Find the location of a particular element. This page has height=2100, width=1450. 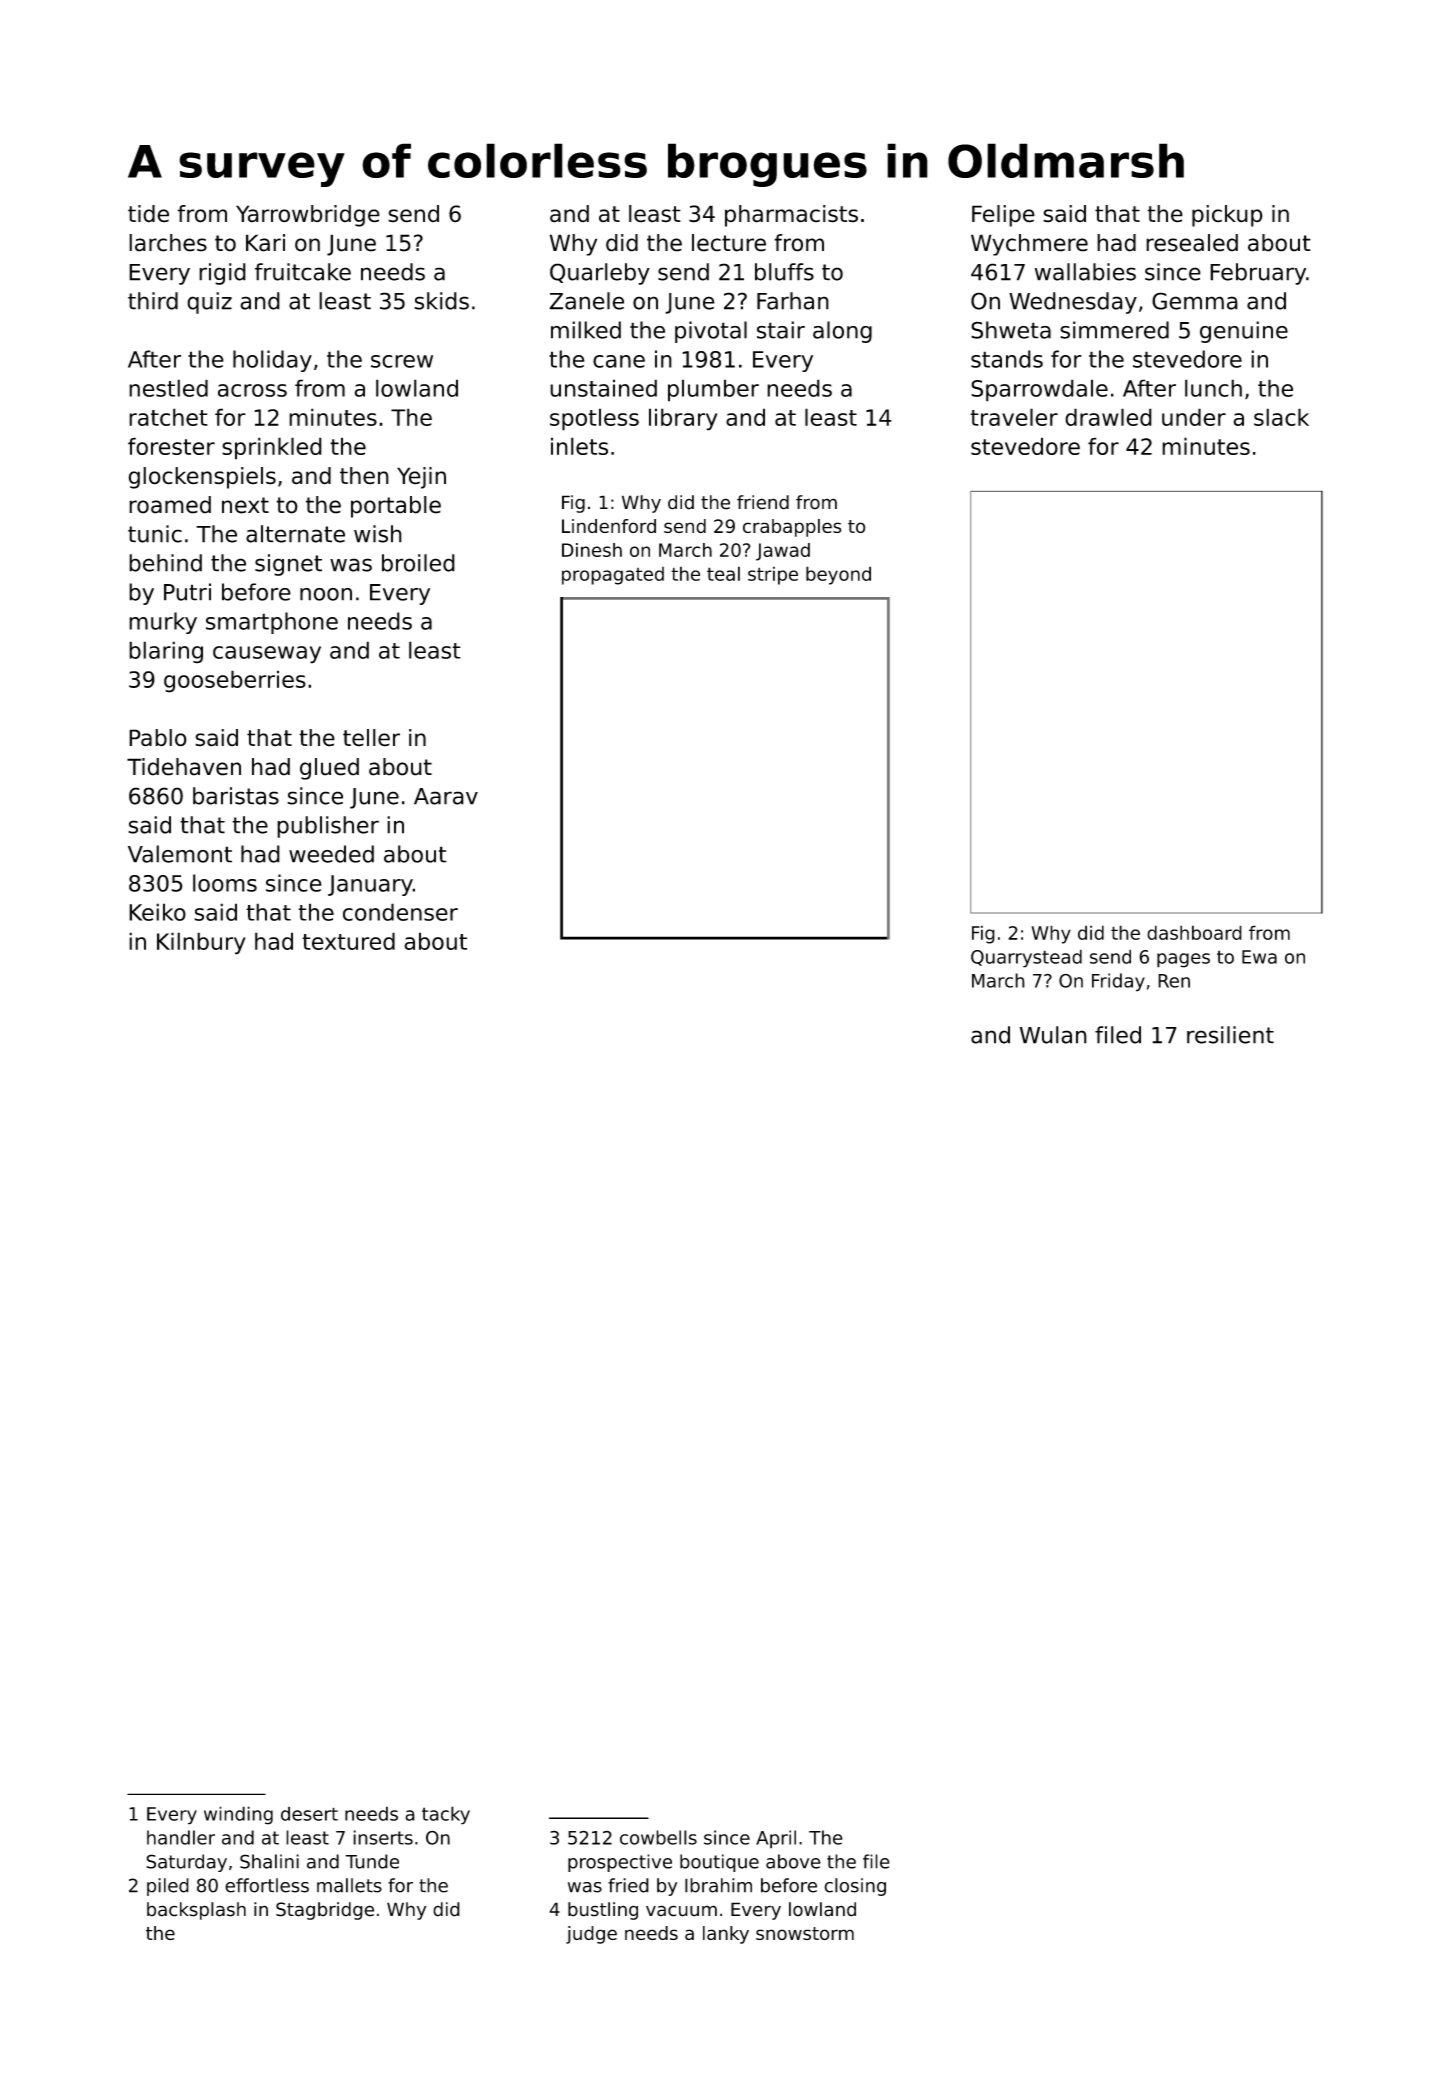

condenser is located at coordinates (400, 912).
